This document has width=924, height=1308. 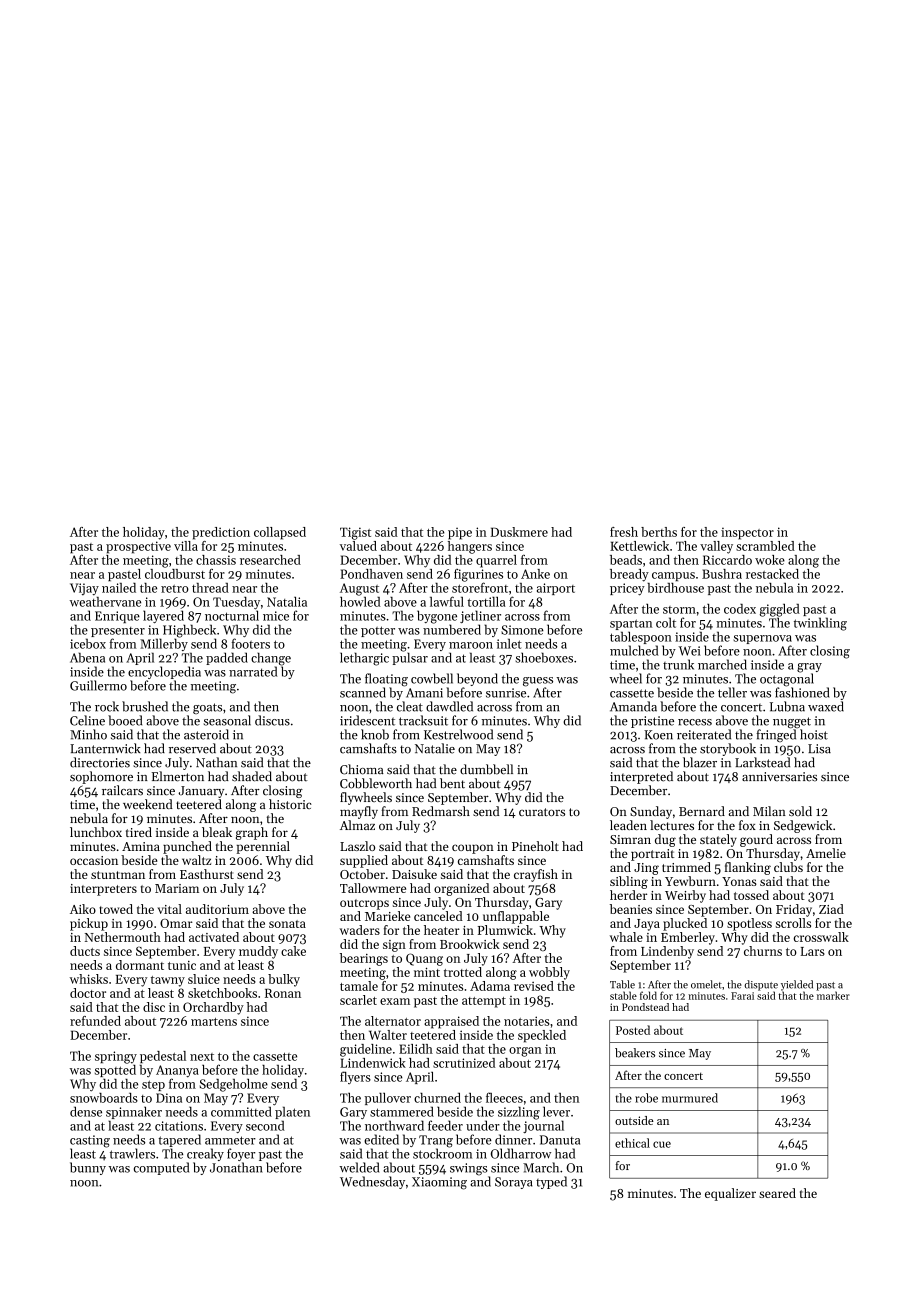 I want to click on martens, so click(x=214, y=1022).
